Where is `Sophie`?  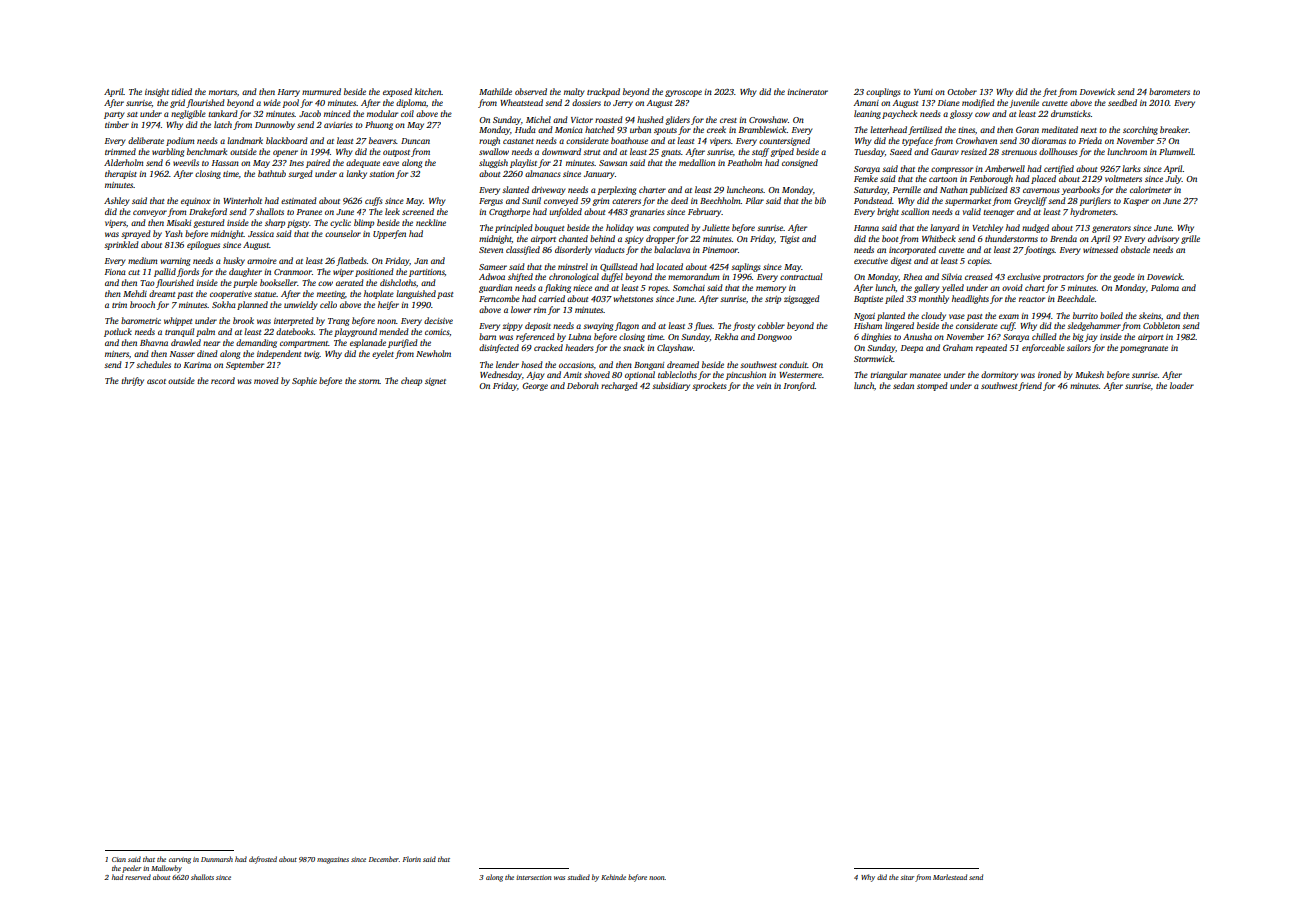 Sophie is located at coordinates (304, 381).
